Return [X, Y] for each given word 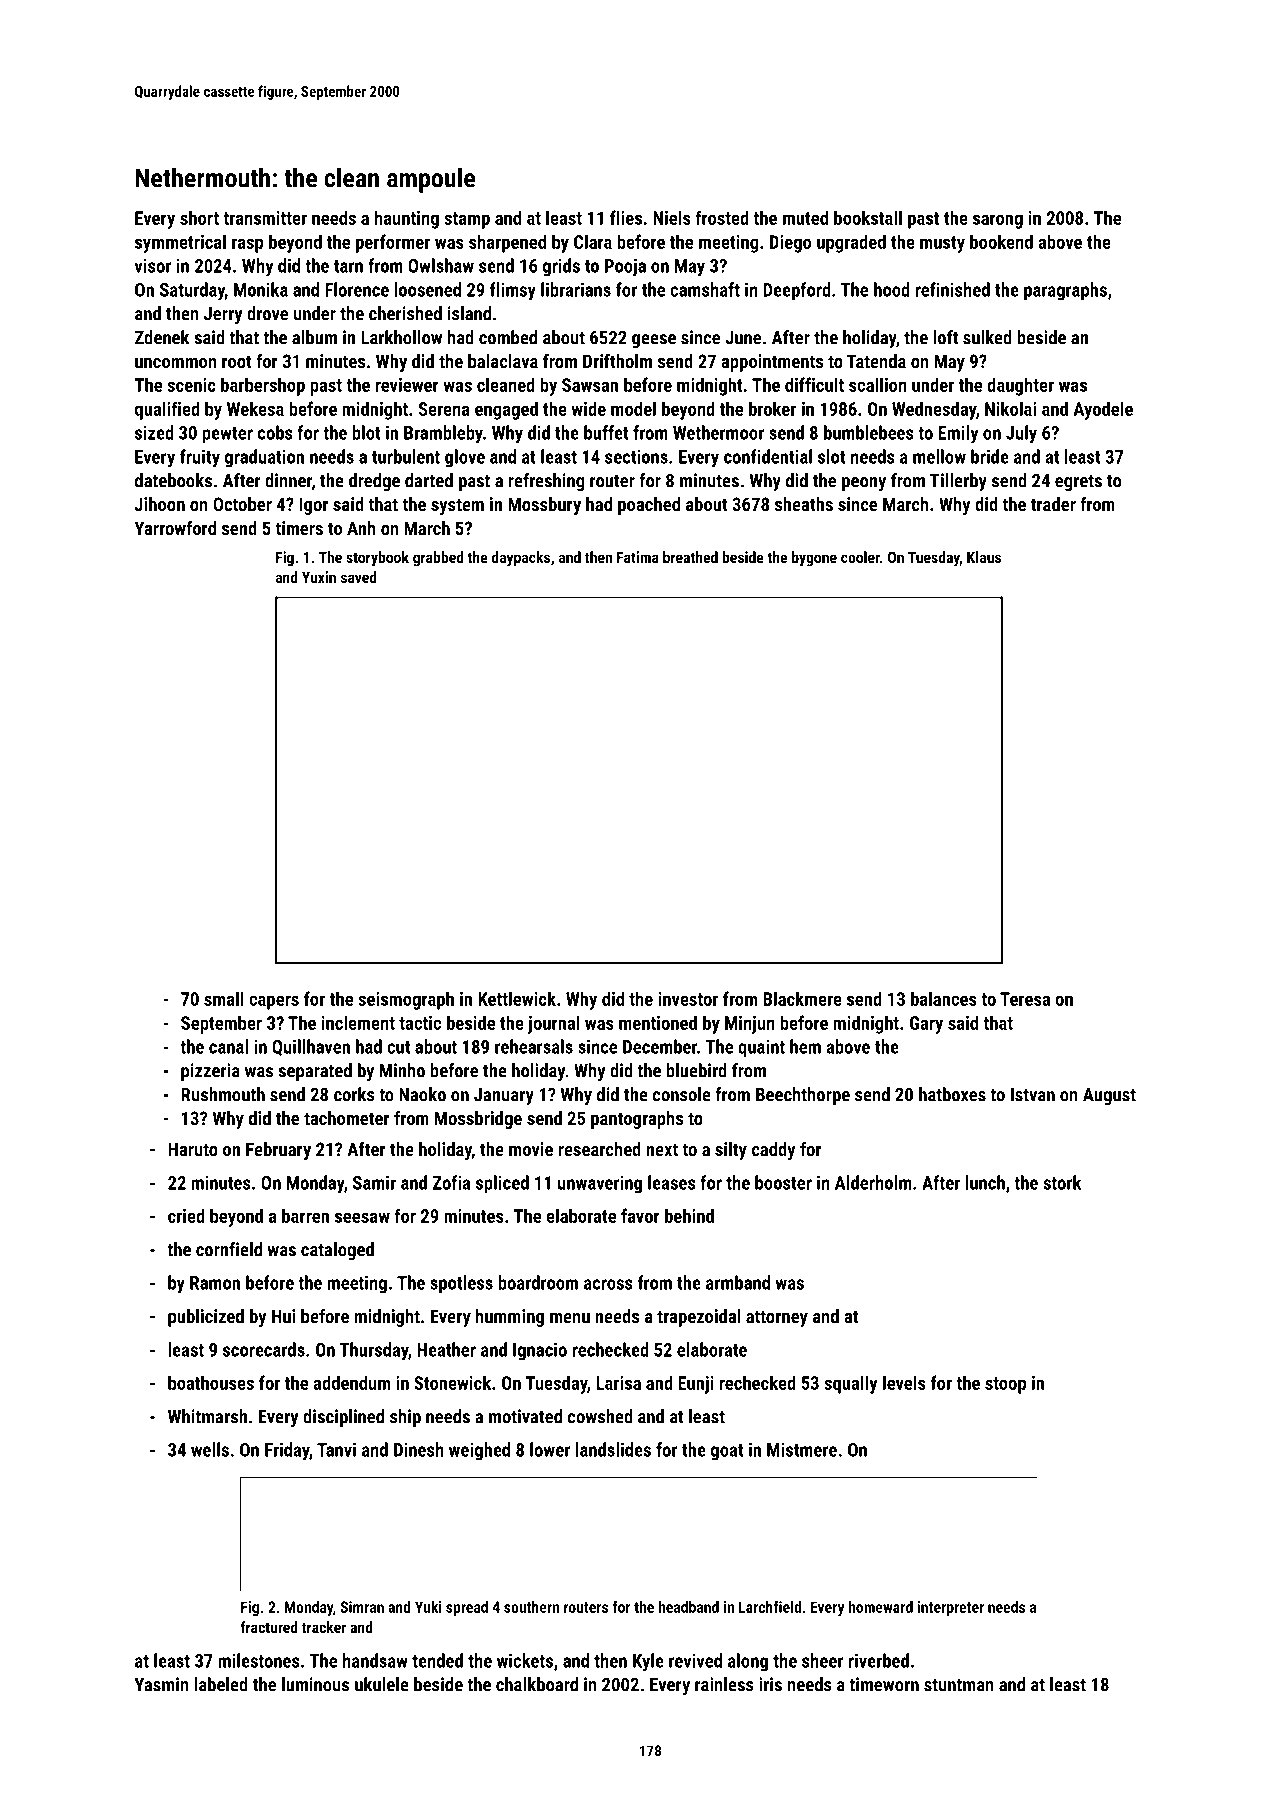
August [1109, 1096]
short [199, 217]
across [608, 1284]
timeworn [884, 1684]
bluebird [696, 1070]
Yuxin [319, 577]
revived [695, 1660]
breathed [690, 557]
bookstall [868, 217]
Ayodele [1103, 410]
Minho [402, 1070]
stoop [1005, 1385]
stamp [467, 220]
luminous [315, 1684]
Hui [283, 1316]
